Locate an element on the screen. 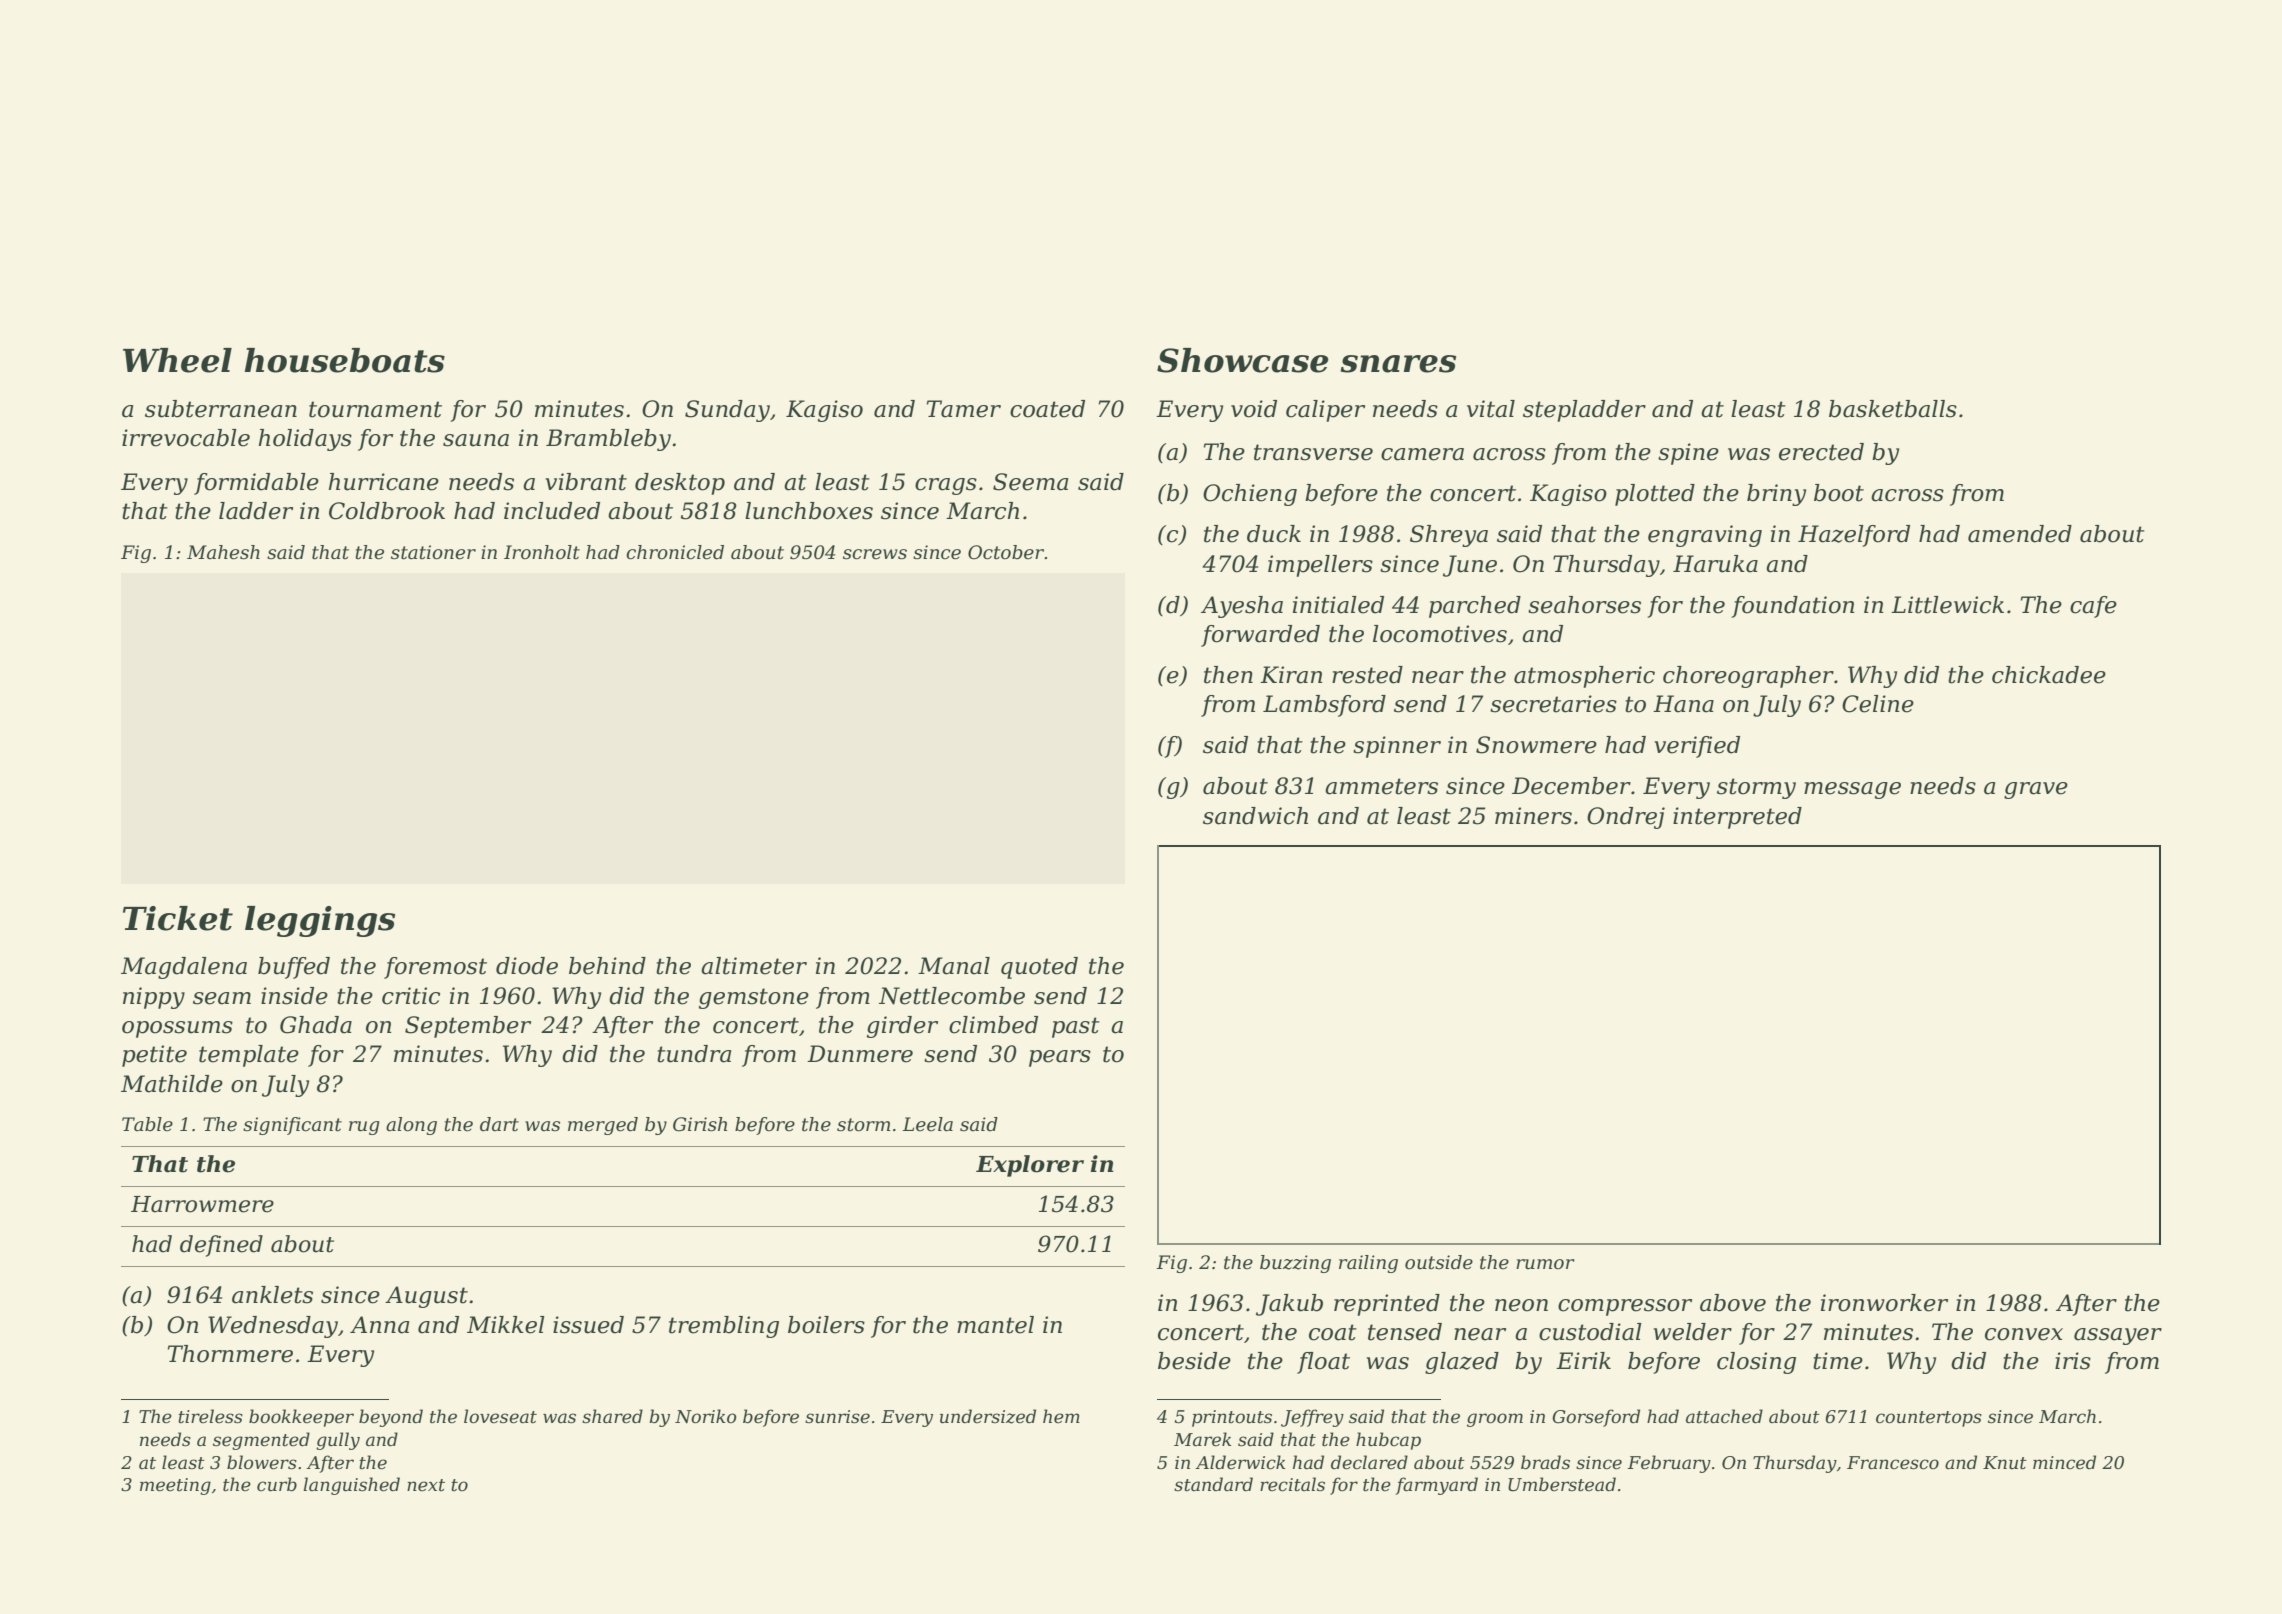  leggings is located at coordinates (320, 921).
